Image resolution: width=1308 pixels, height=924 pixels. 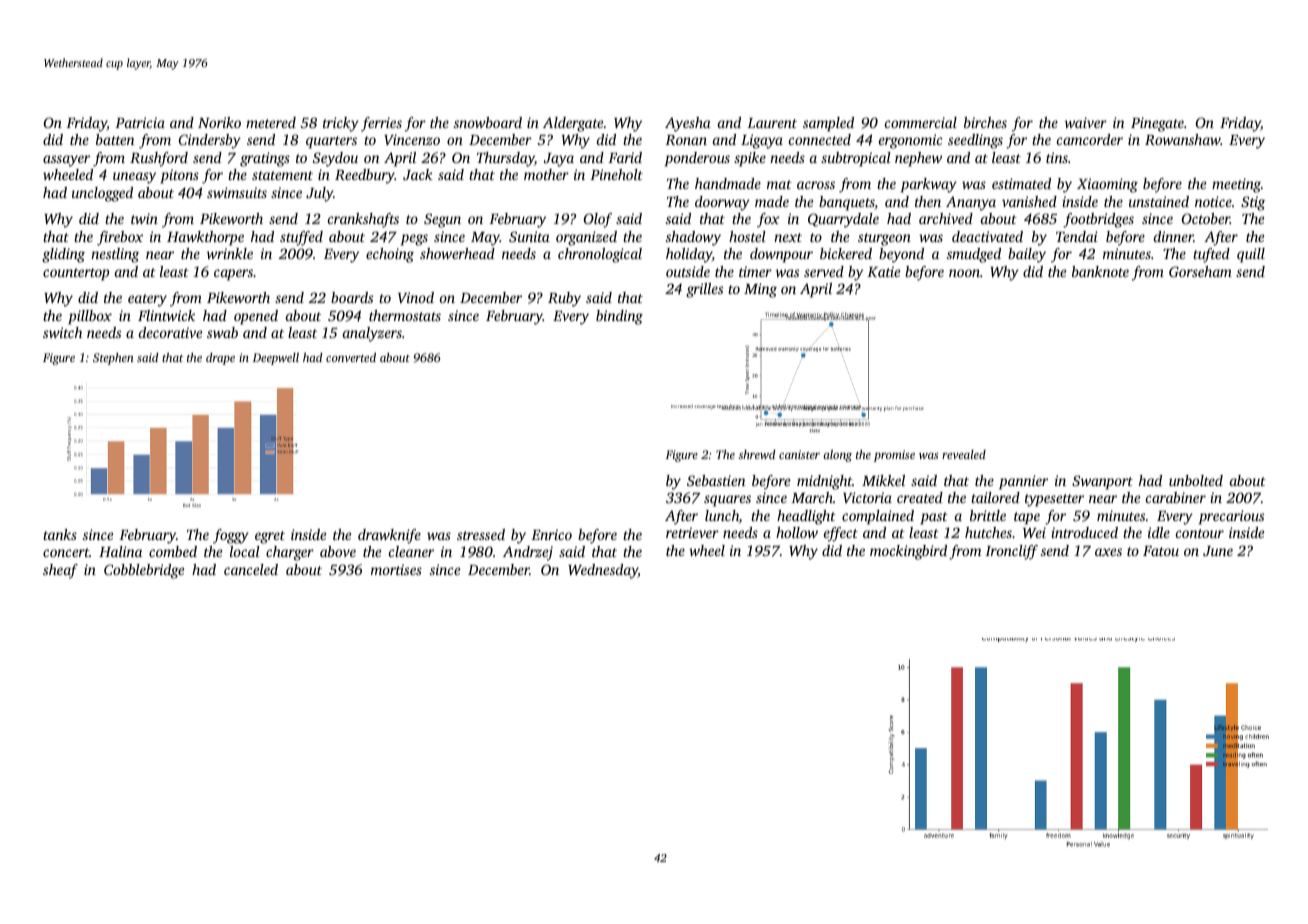 I want to click on Stig, so click(x=1253, y=203).
